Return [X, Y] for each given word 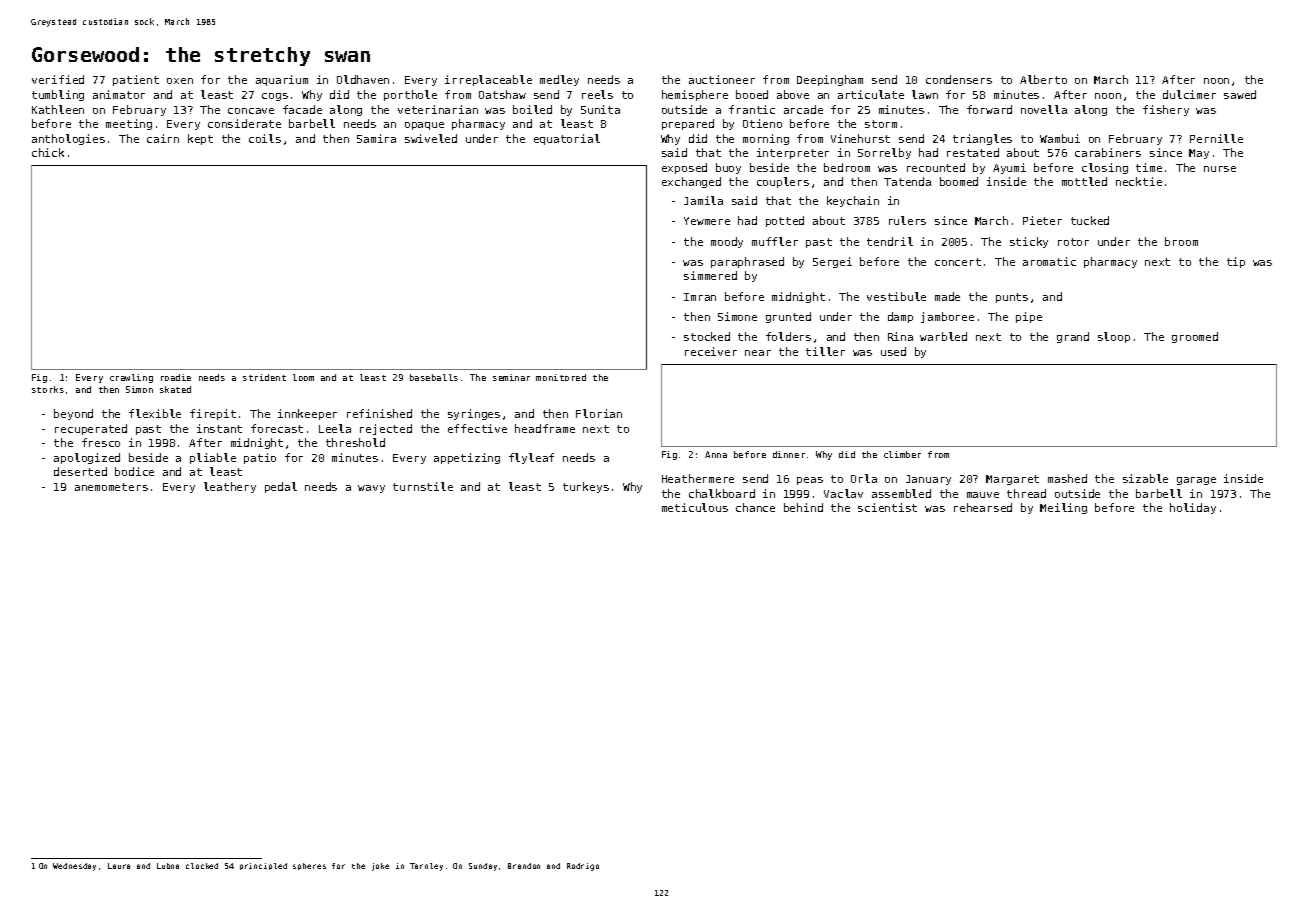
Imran [700, 297]
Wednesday [74, 867]
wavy [371, 489]
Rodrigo [583, 867]
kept [200, 139]
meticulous [695, 507]
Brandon [524, 866]
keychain [853, 201]
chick [48, 152]
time [1149, 167]
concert [958, 262]
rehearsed [983, 507]
